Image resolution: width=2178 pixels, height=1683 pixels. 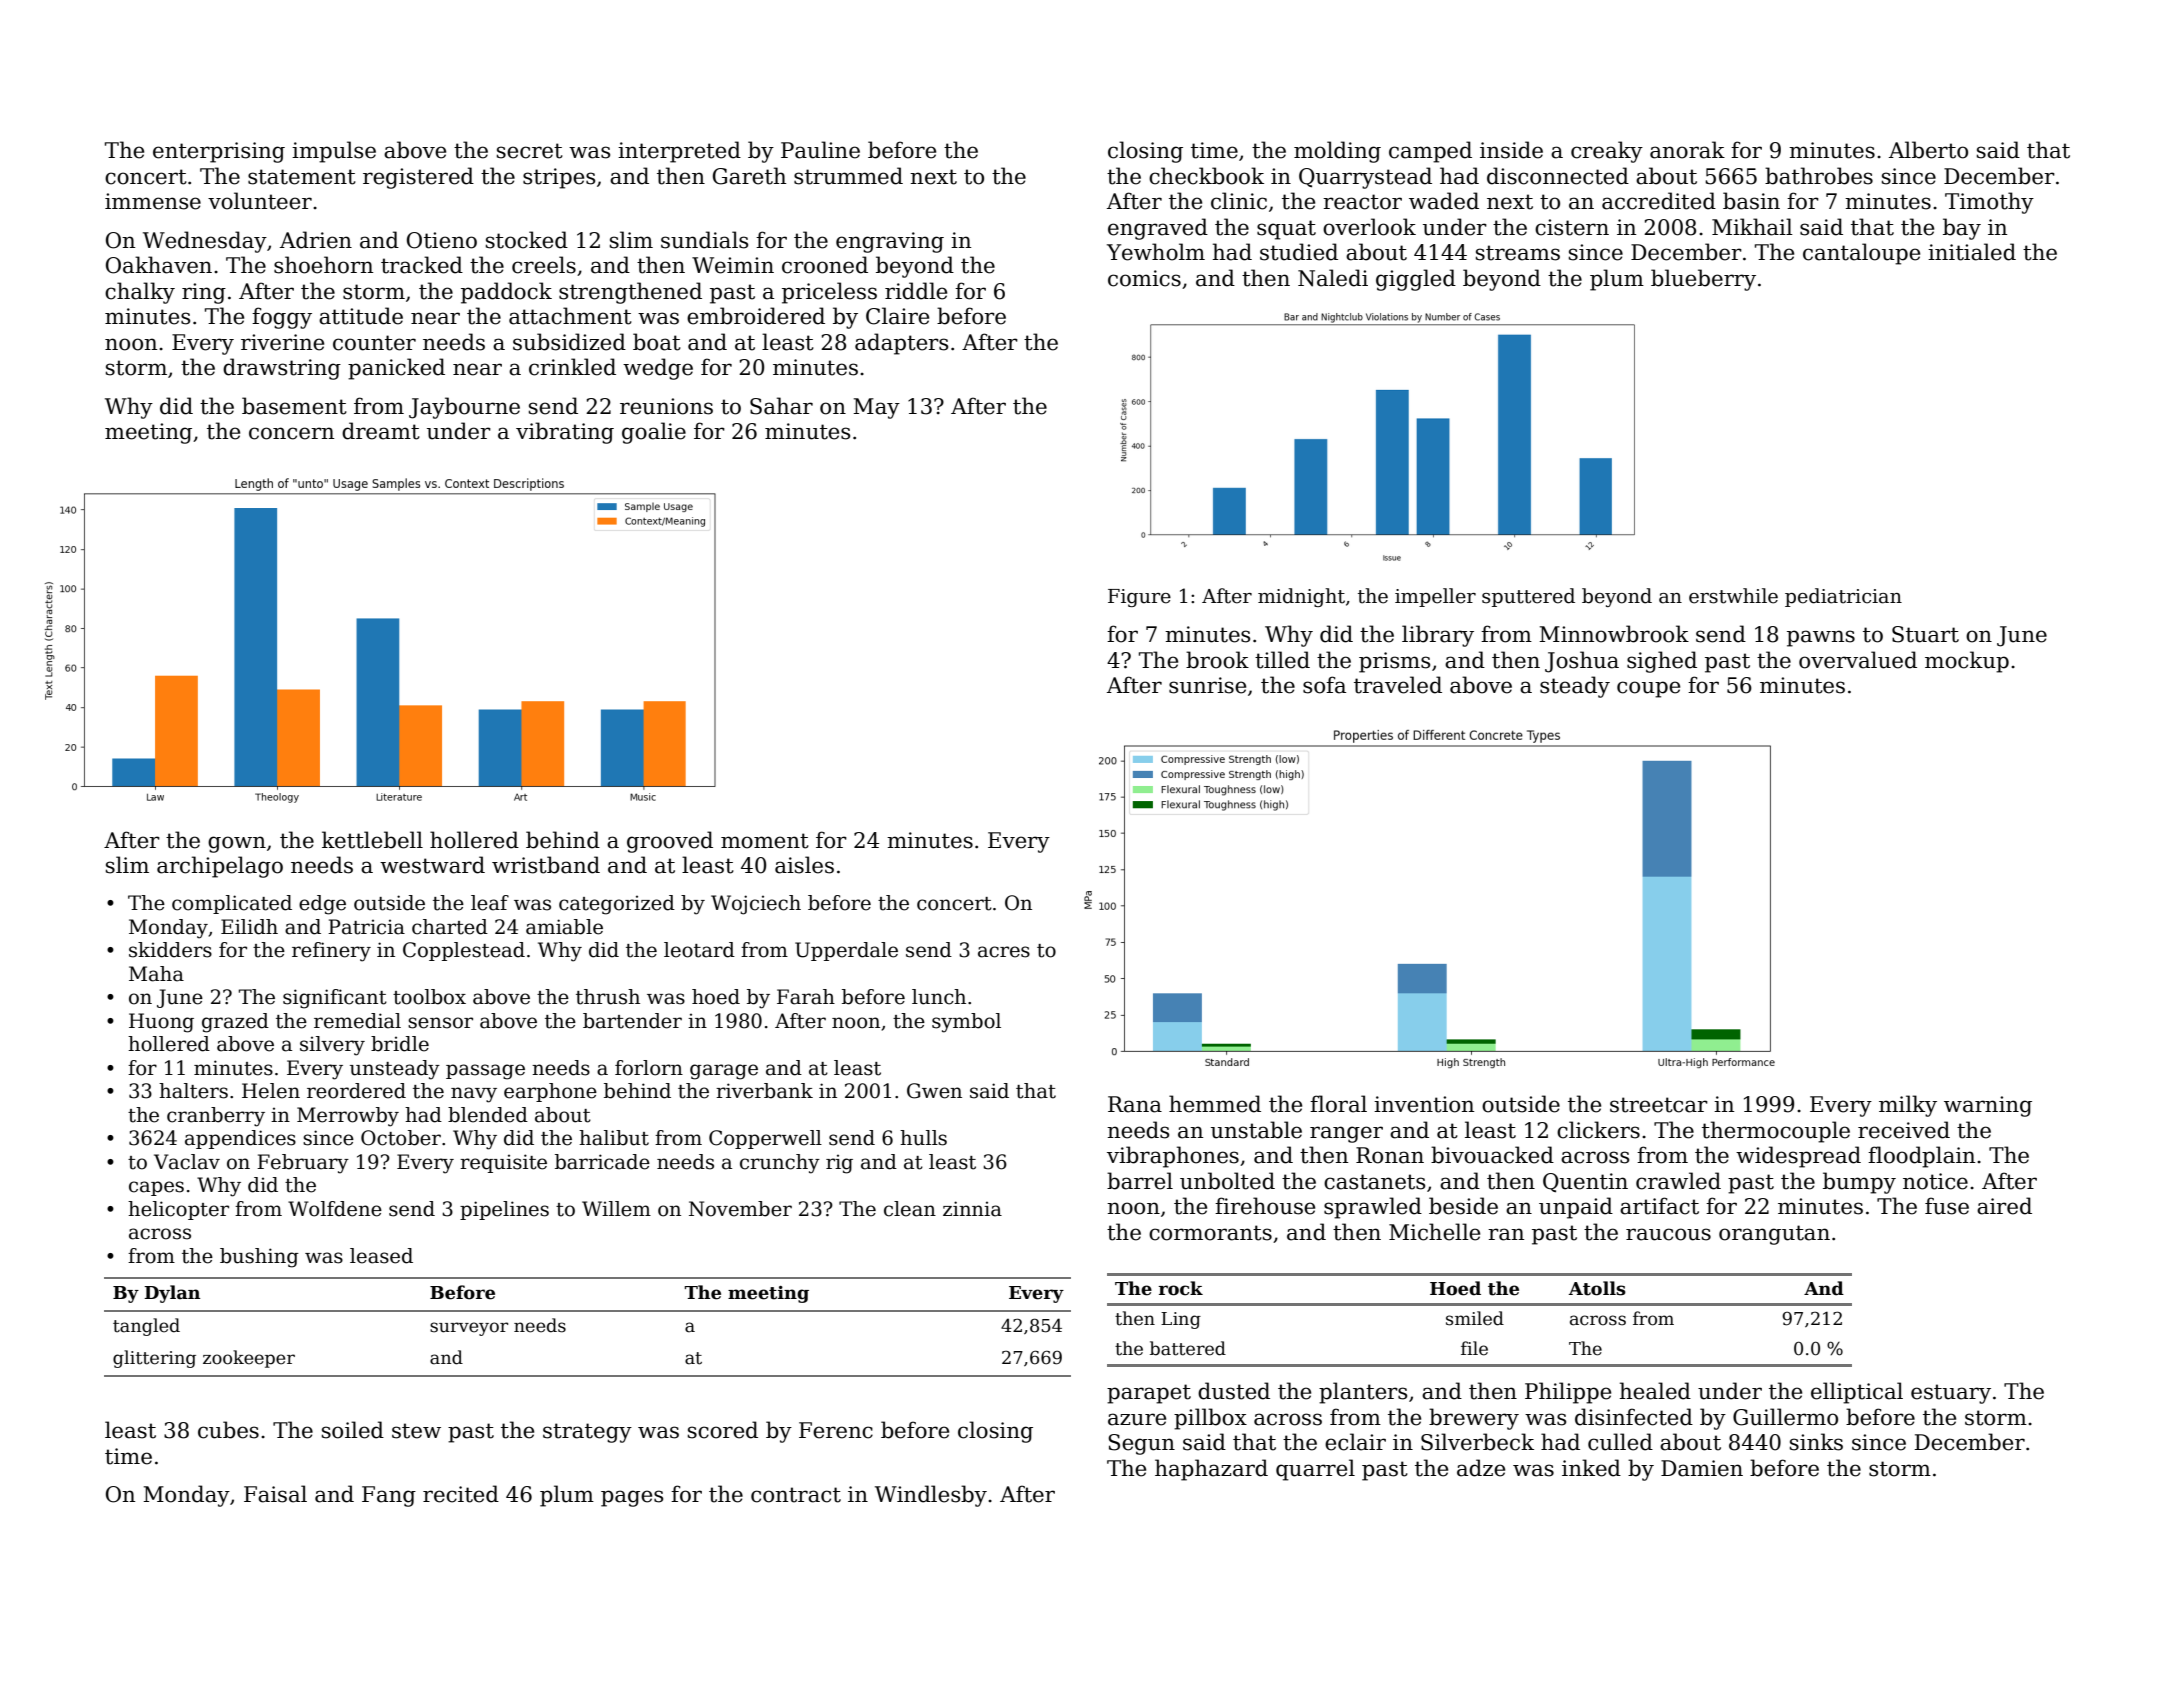 What do you see at coordinates (1989, 203) in the image?
I see `Timothy` at bounding box center [1989, 203].
